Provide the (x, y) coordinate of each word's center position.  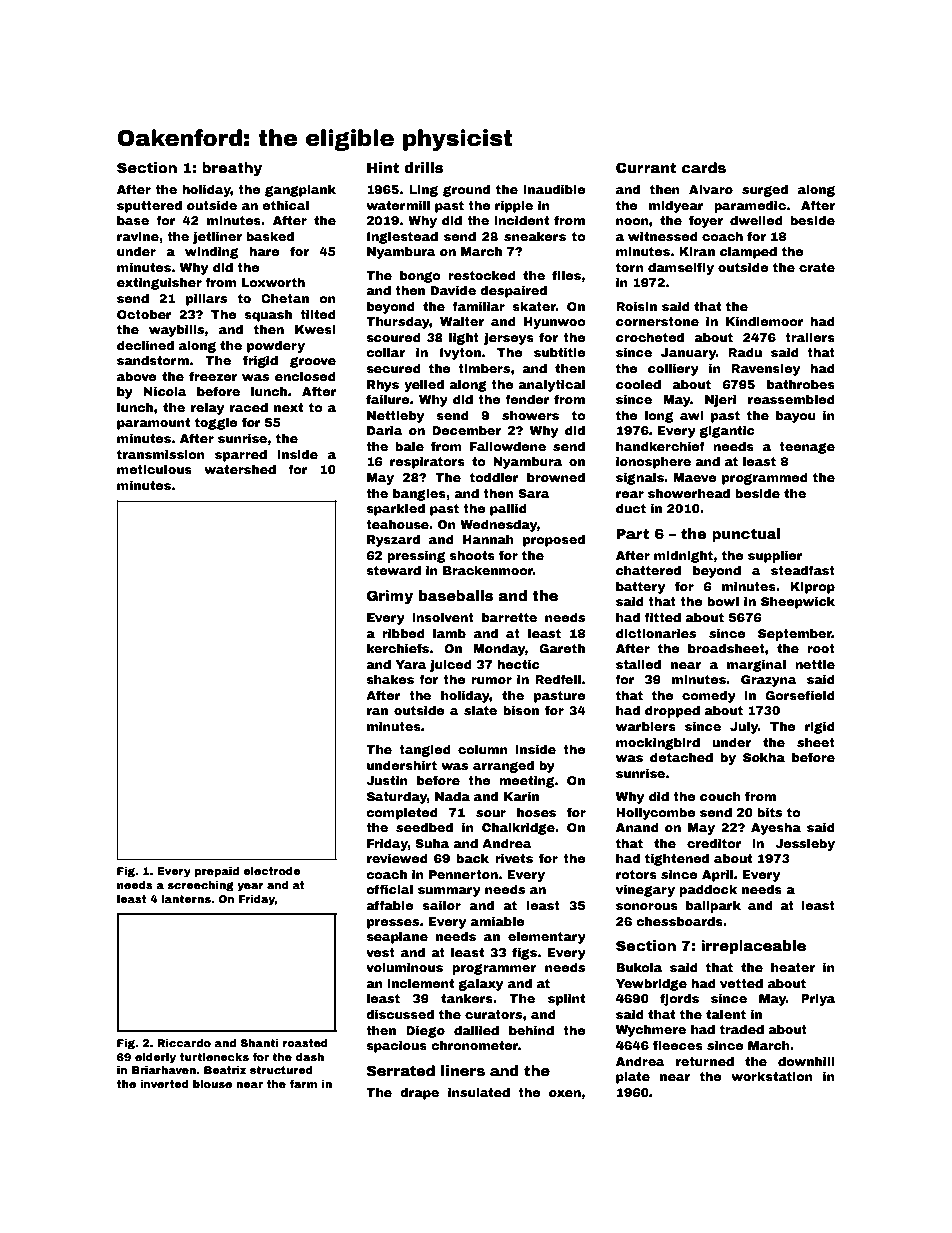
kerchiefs (398, 648)
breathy (232, 169)
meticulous (154, 469)
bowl (723, 601)
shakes (390, 679)
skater (534, 306)
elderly (155, 1058)
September (795, 635)
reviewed (397, 858)
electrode (272, 871)
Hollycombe (656, 814)
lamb (449, 633)
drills (424, 167)
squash (268, 316)
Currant (646, 167)
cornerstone (657, 321)
